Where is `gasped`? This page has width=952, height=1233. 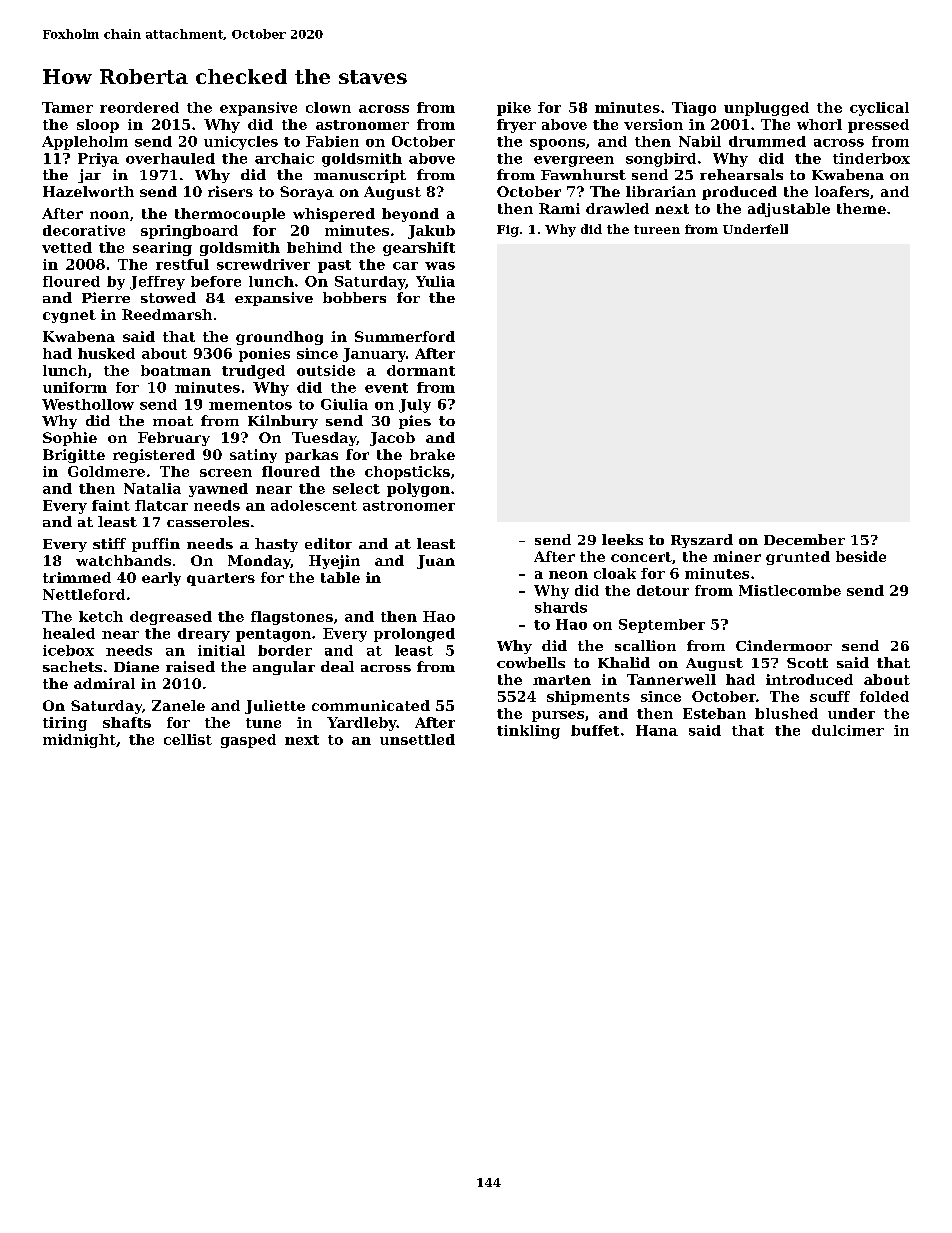
gasped is located at coordinates (248, 741).
